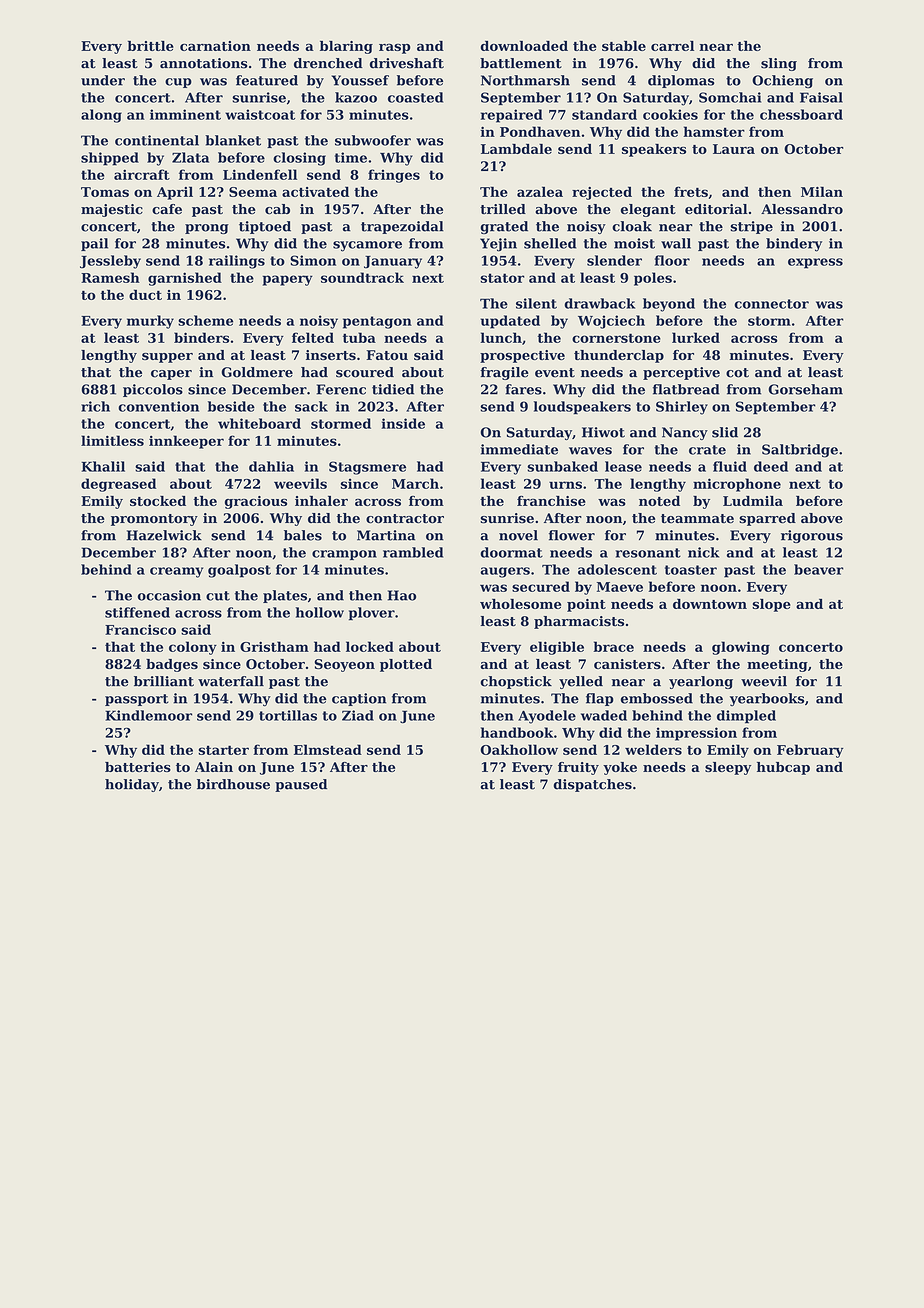  I want to click on trapezoidal, so click(402, 227).
